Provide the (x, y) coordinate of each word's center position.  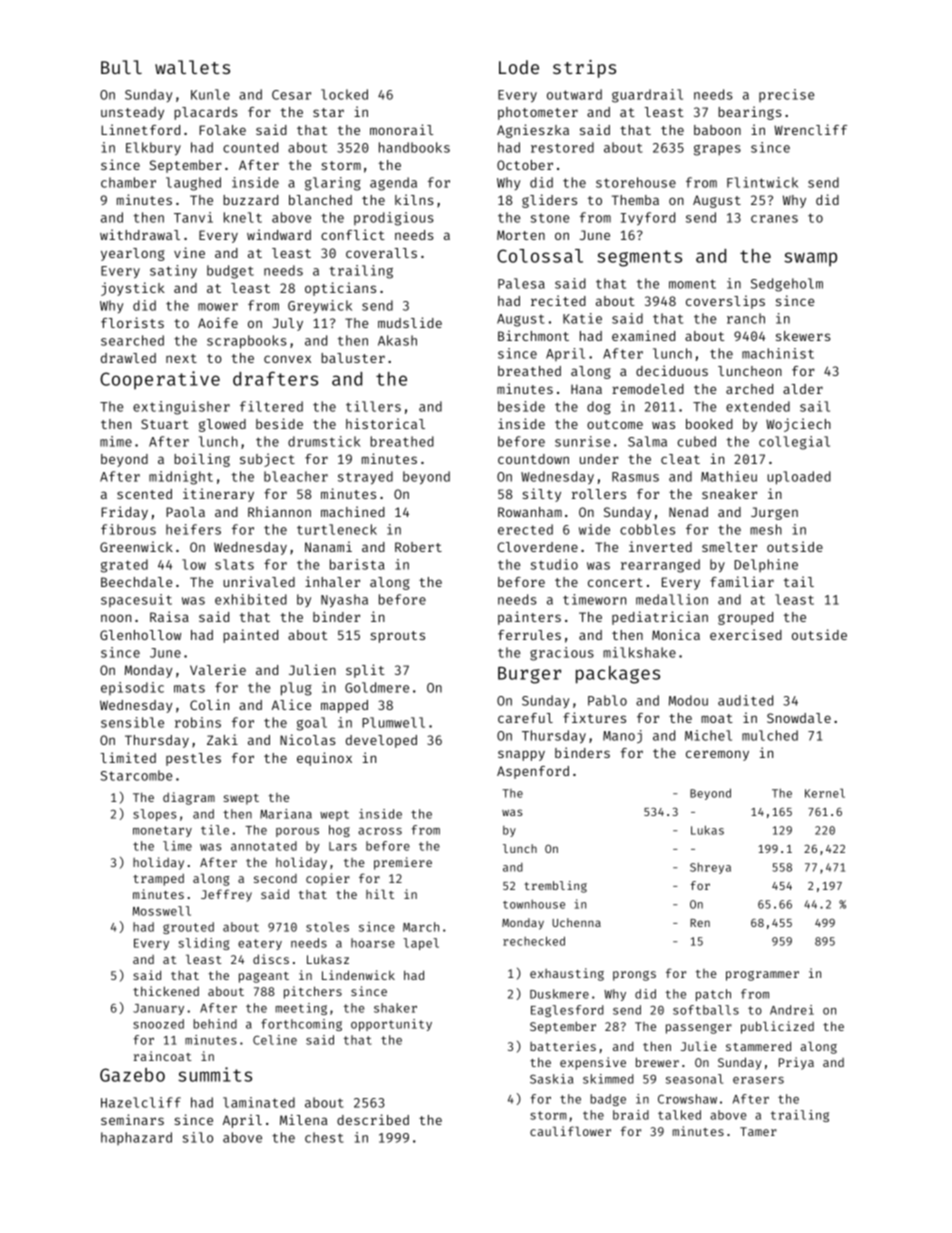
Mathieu (729, 476)
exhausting (567, 974)
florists (132, 322)
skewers (803, 336)
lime (177, 846)
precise (786, 95)
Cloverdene (537, 547)
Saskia (551, 1079)
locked (344, 94)
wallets (192, 67)
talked (679, 1115)
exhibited (251, 599)
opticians (340, 289)
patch (713, 995)
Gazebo (132, 1075)
